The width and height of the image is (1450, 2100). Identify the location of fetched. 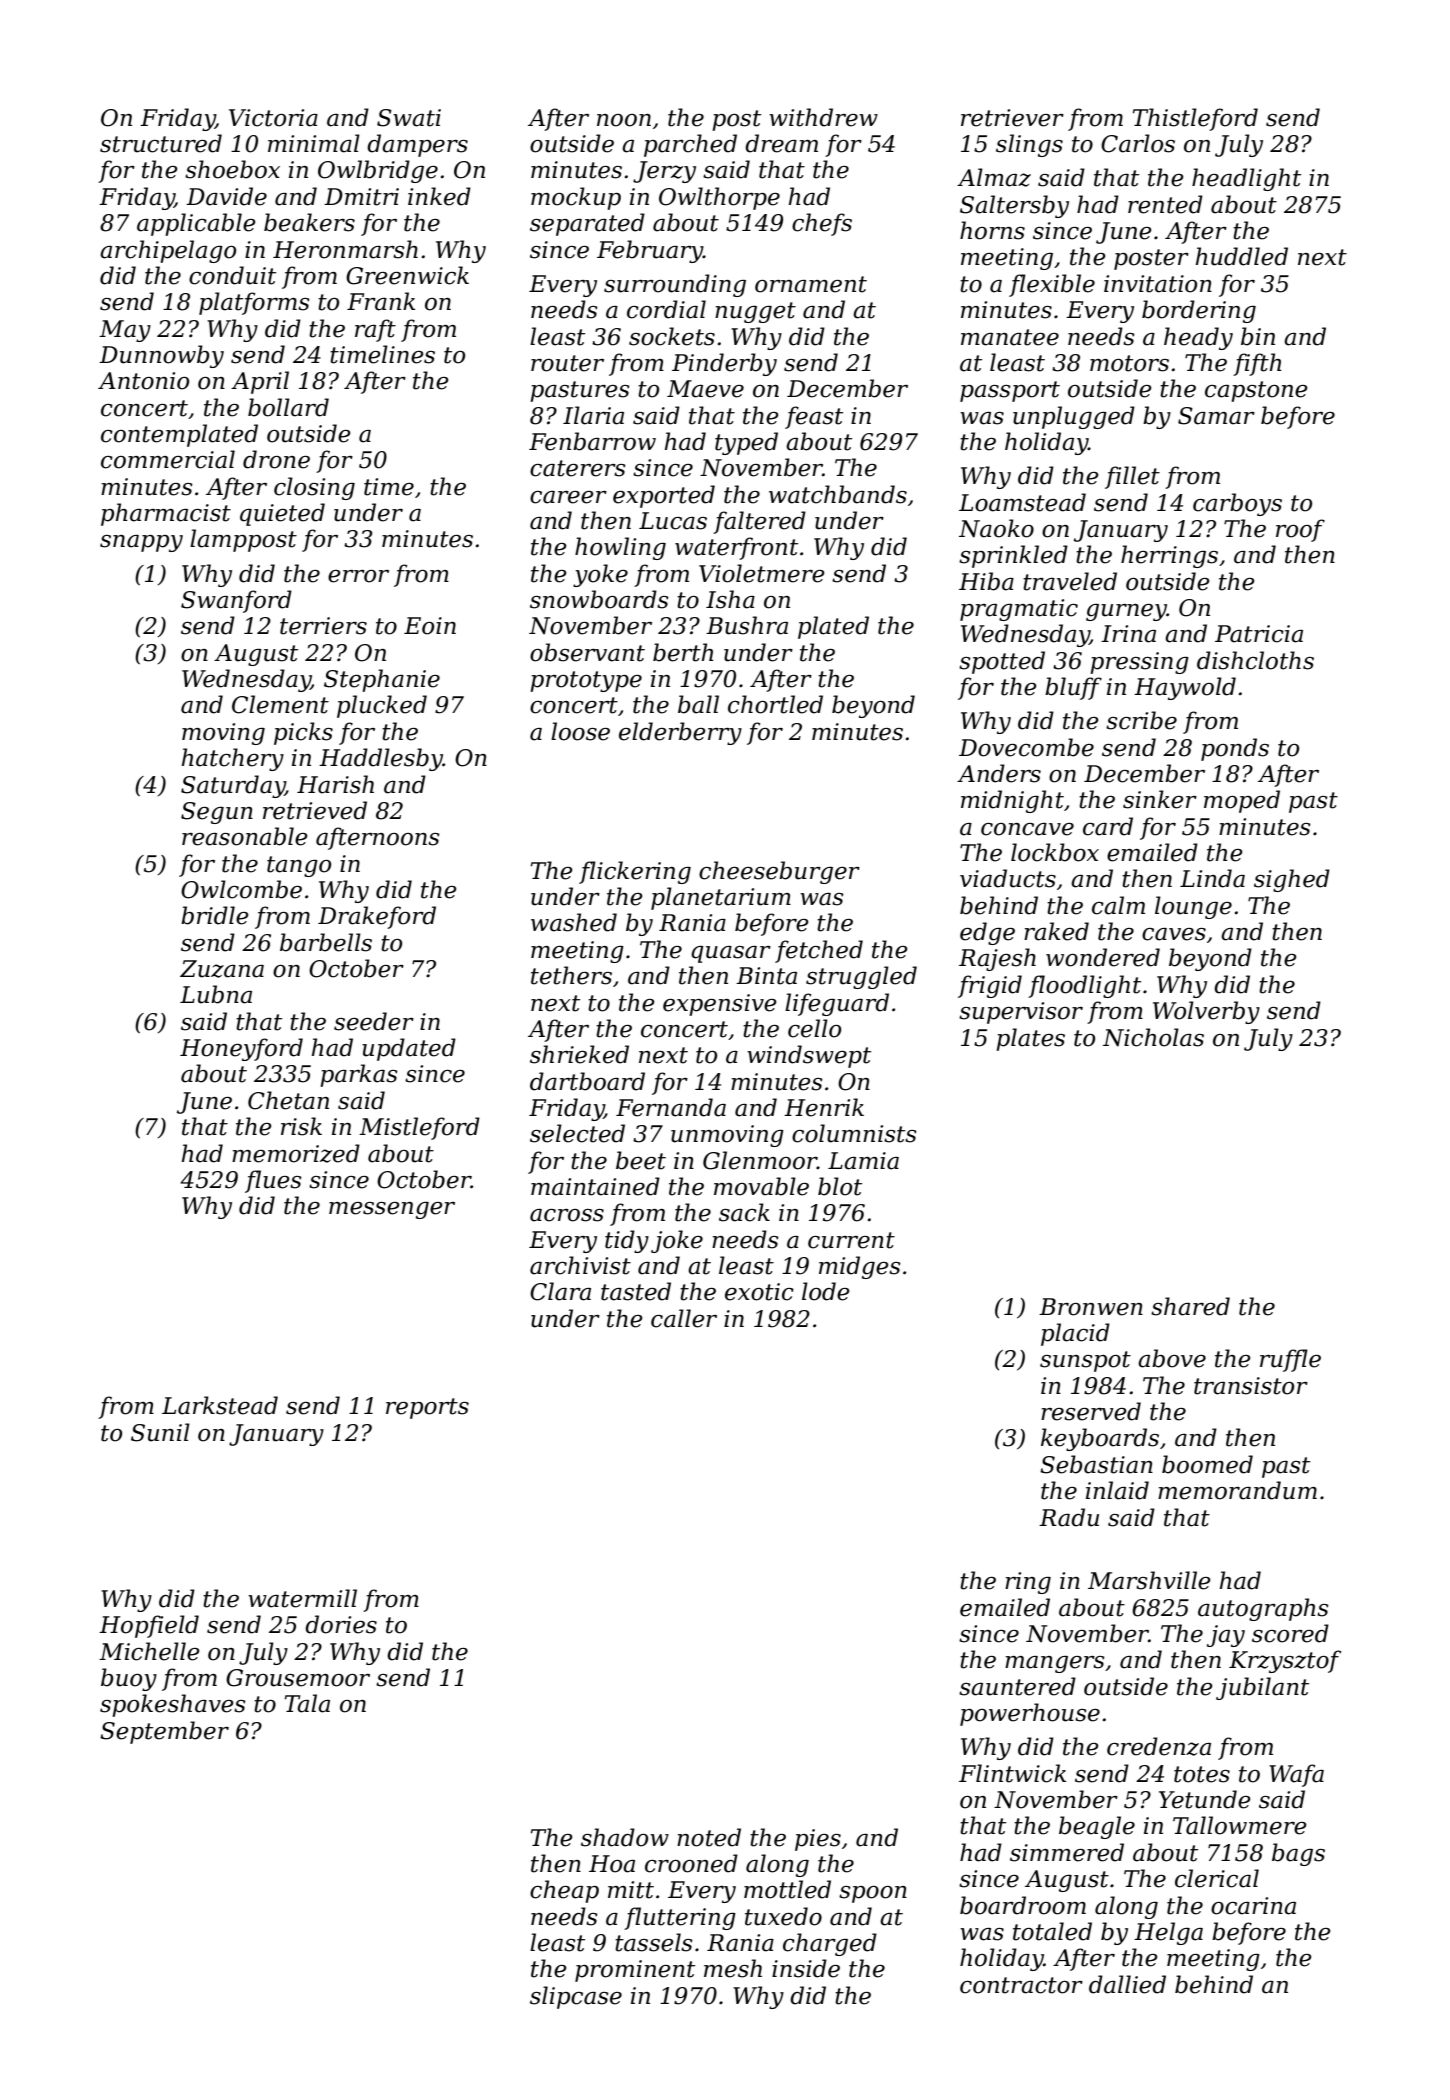
(819, 951).
